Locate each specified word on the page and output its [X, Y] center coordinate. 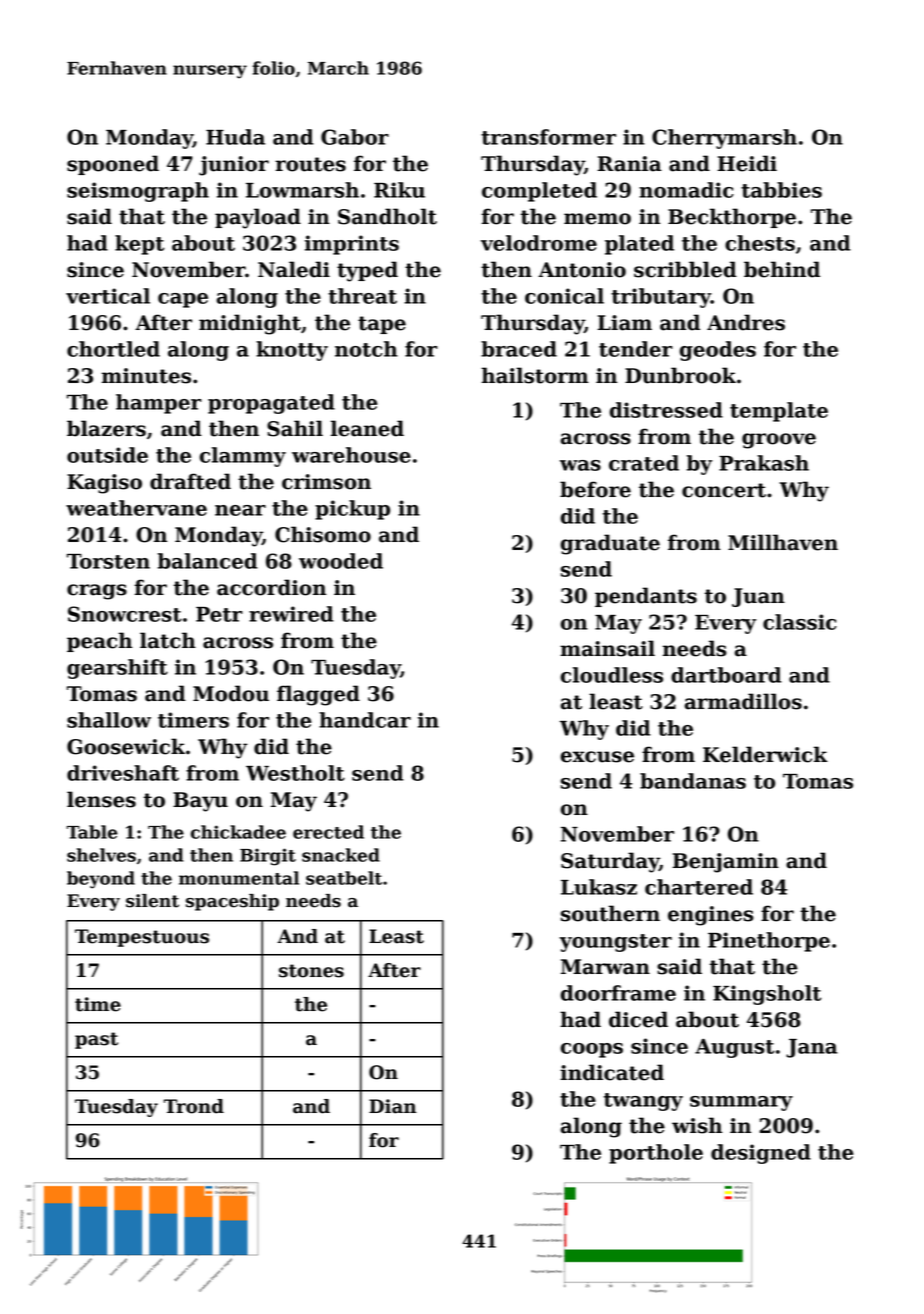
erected [328, 832]
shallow [109, 720]
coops [592, 1050]
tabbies [781, 190]
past [96, 1040]
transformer [548, 137]
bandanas [693, 781]
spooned [113, 165]
